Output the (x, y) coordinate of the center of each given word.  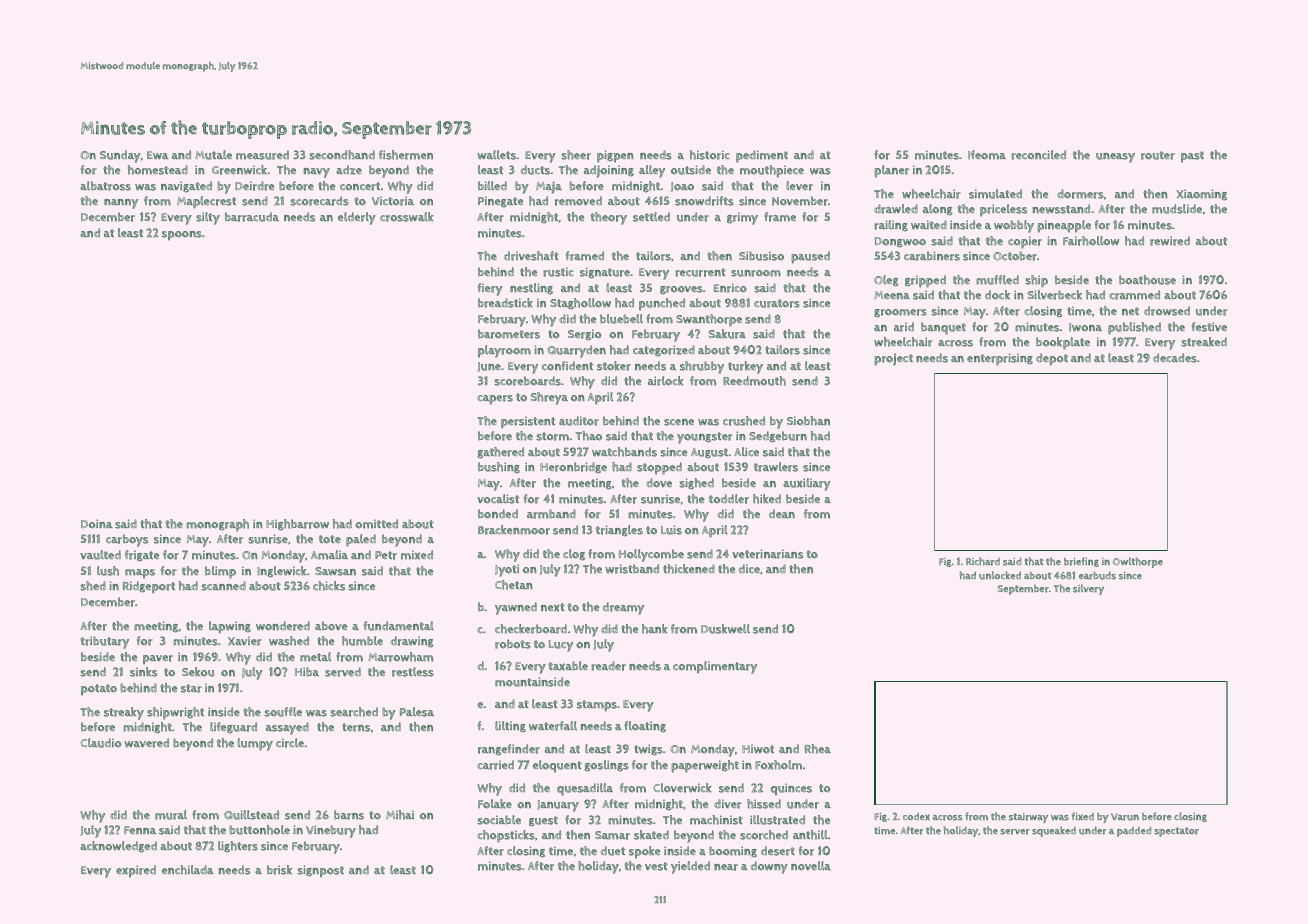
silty (208, 218)
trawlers (776, 467)
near (726, 867)
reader (608, 666)
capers (495, 400)
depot (1052, 359)
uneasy (1115, 158)
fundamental (399, 626)
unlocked (1000, 575)
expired (136, 871)
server (1015, 832)
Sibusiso (761, 256)
